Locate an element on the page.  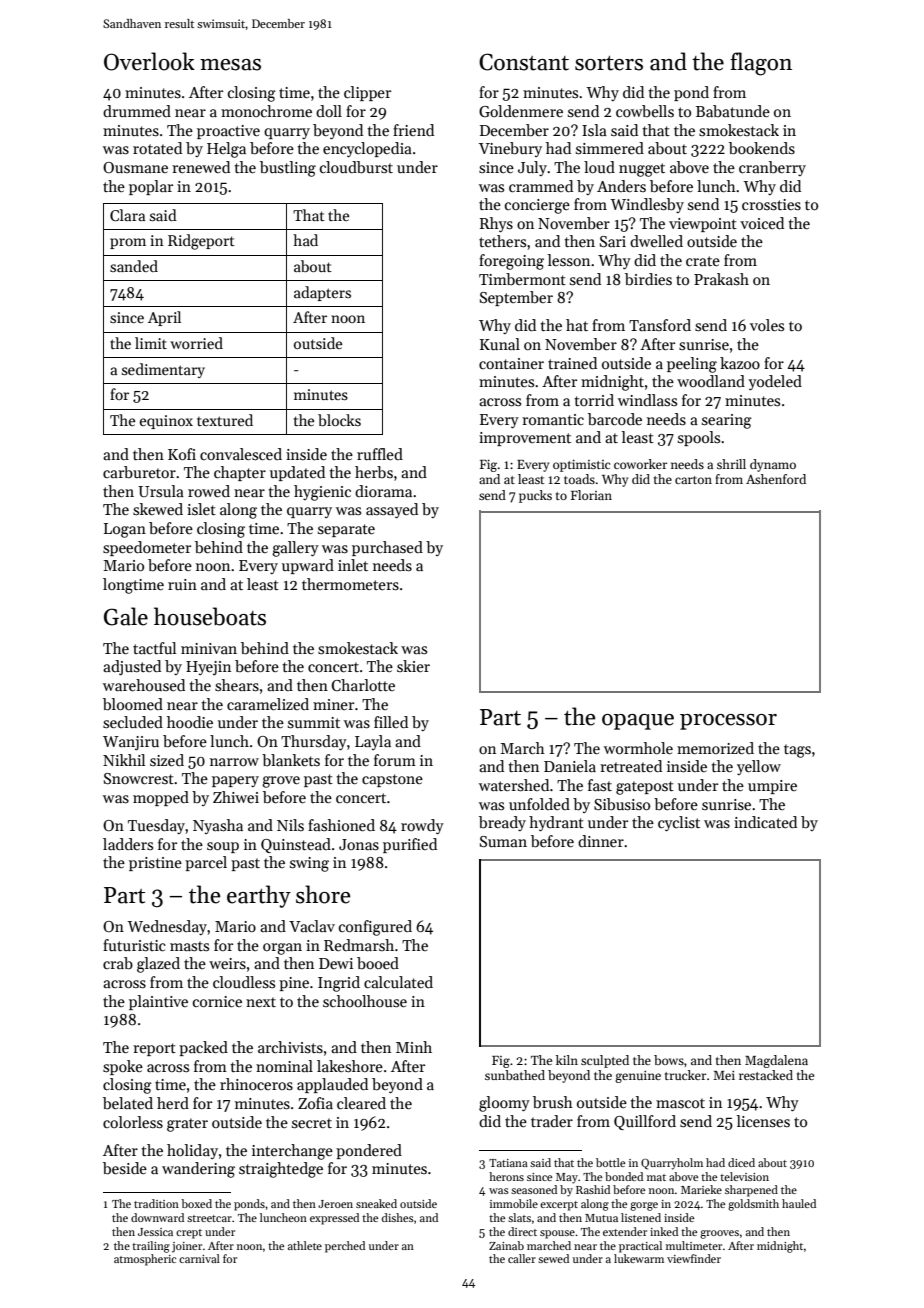
processor is located at coordinates (728, 722).
